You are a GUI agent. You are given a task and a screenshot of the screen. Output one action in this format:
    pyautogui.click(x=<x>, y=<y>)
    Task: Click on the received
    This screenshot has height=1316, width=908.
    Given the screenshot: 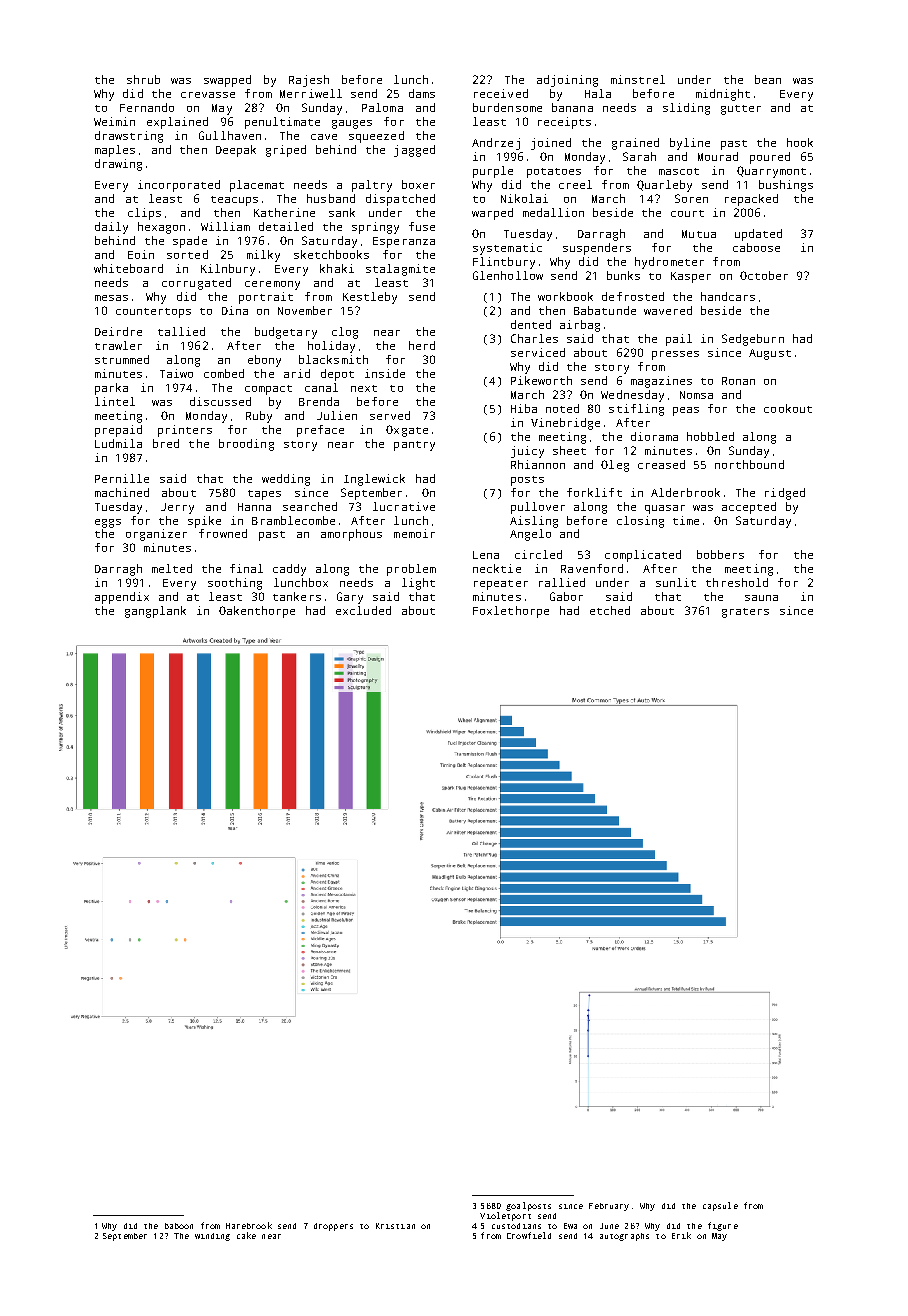 What is the action you would take?
    pyautogui.click(x=501, y=93)
